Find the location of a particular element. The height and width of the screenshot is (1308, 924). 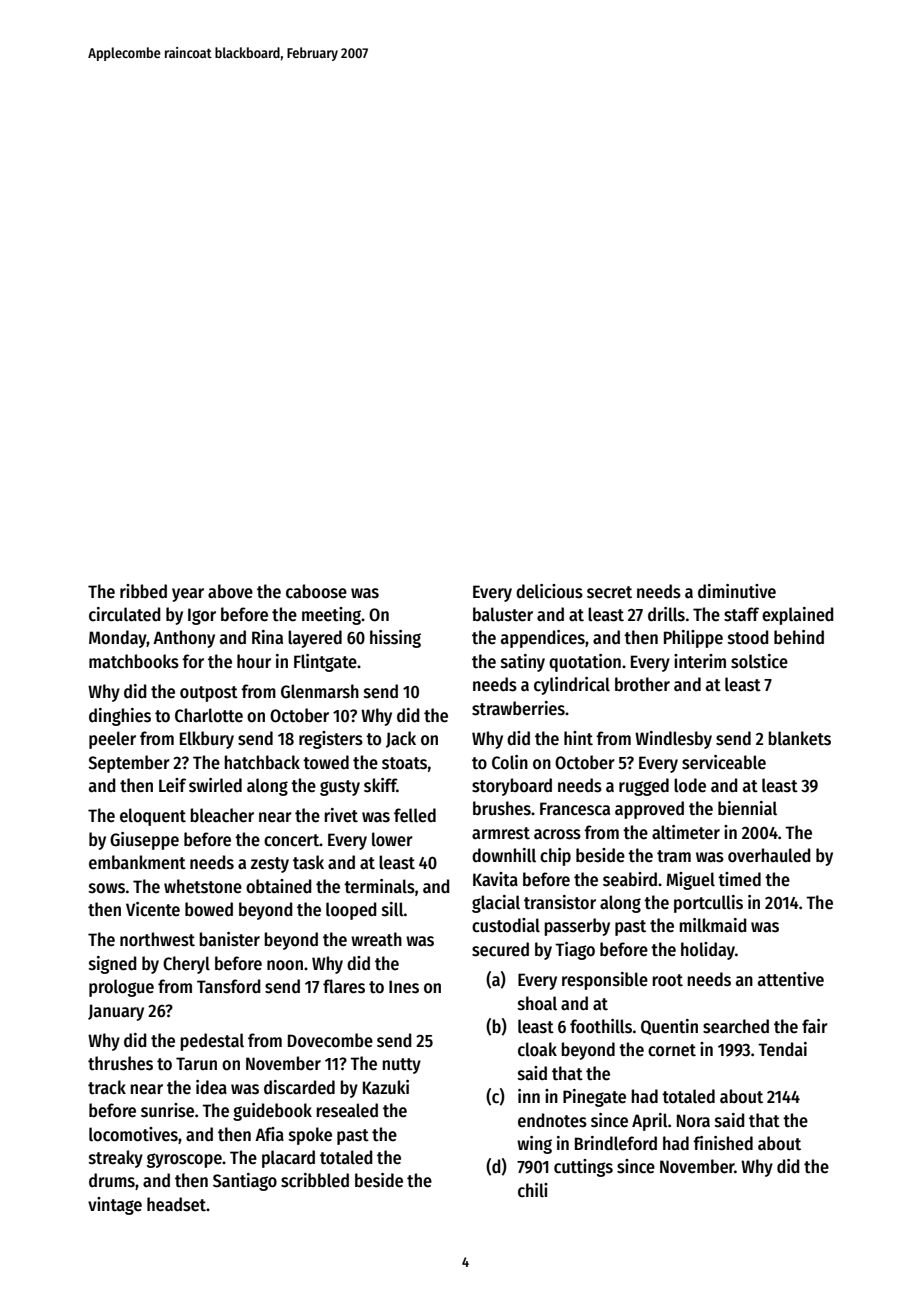

bleacher is located at coordinates (222, 815).
